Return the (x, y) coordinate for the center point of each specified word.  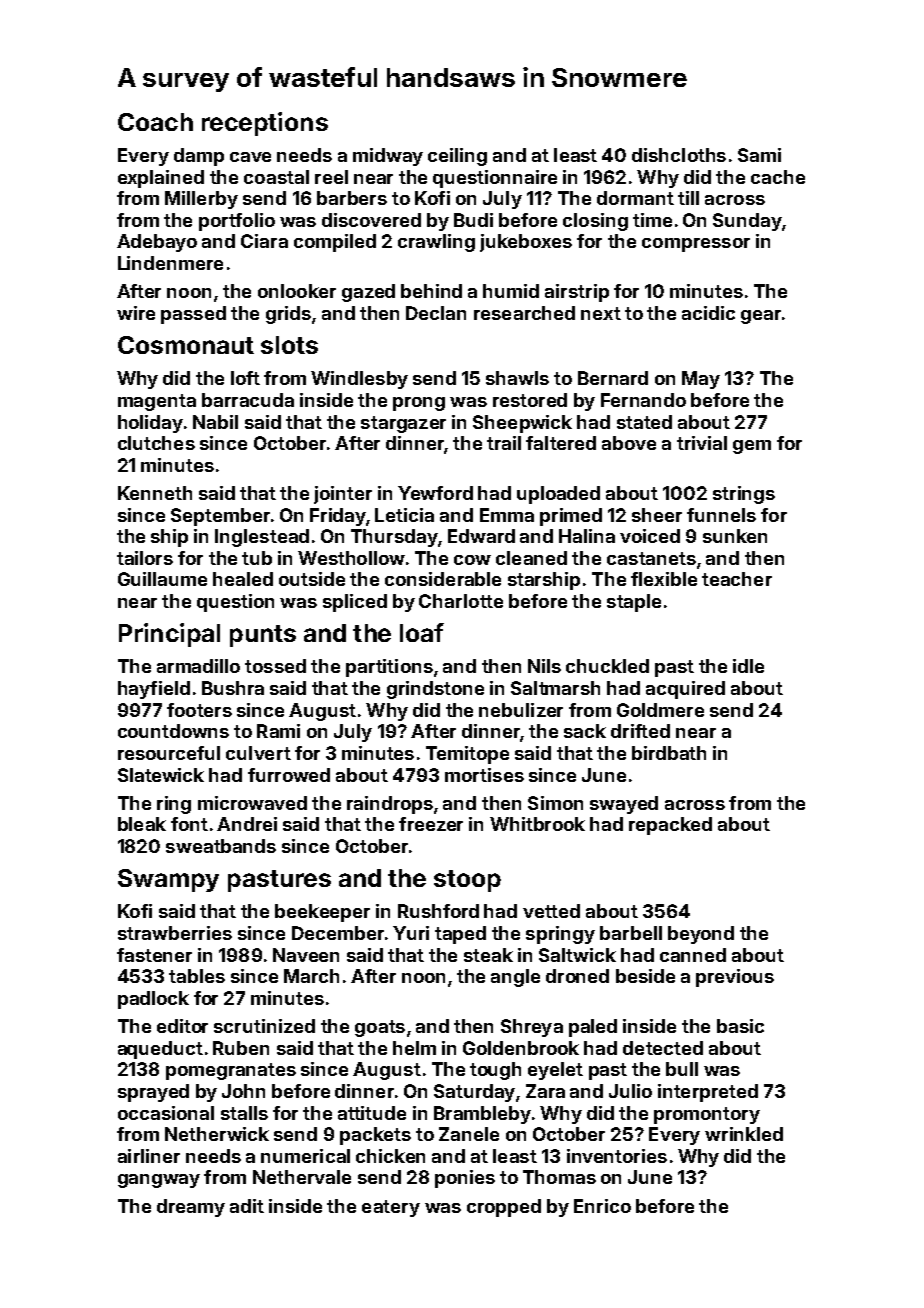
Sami (759, 155)
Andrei (247, 824)
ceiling (457, 157)
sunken (735, 536)
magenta (157, 402)
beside (645, 976)
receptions (265, 124)
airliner (149, 1156)
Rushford (438, 911)
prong (419, 404)
